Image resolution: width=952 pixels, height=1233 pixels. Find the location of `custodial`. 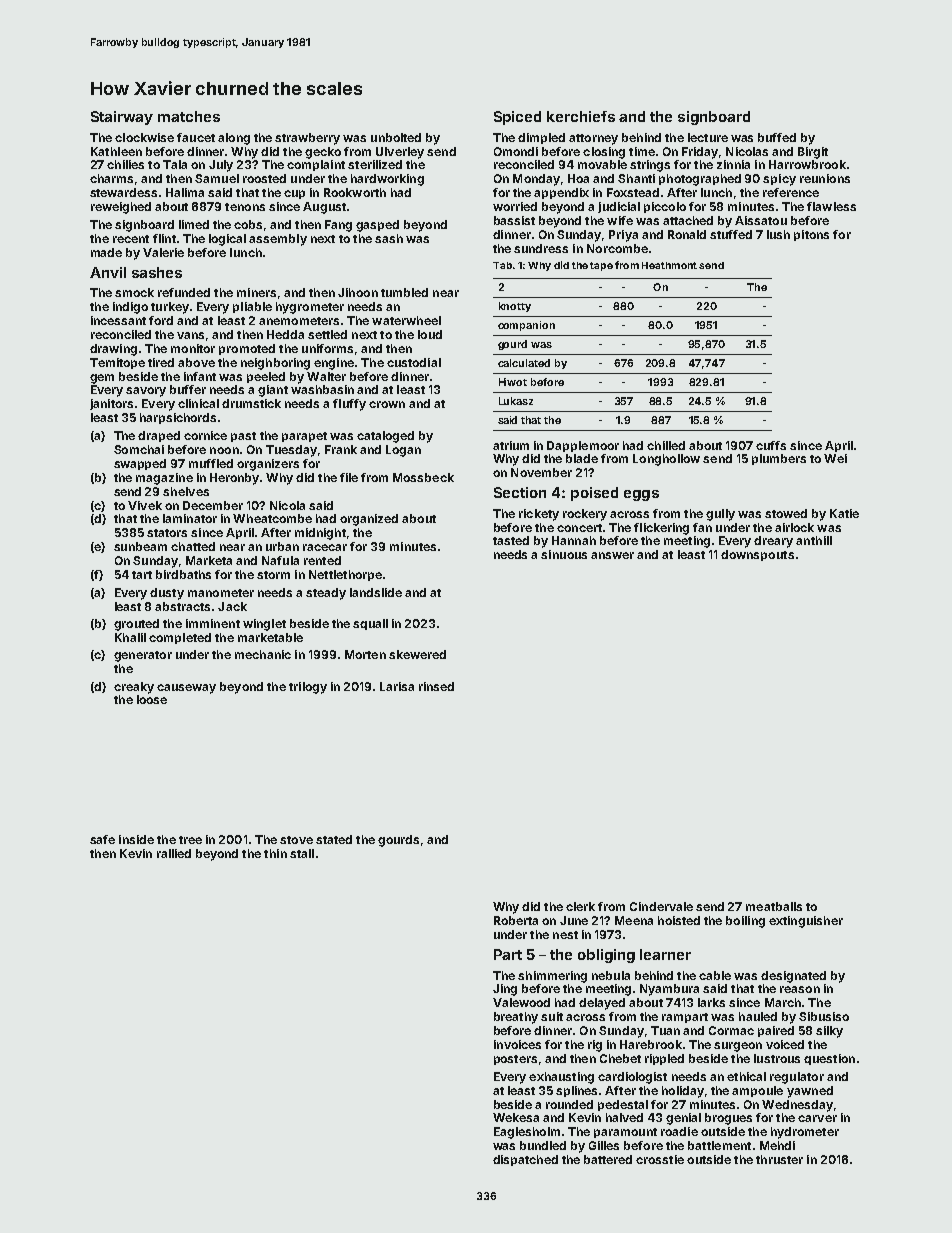

custodial is located at coordinates (414, 362).
